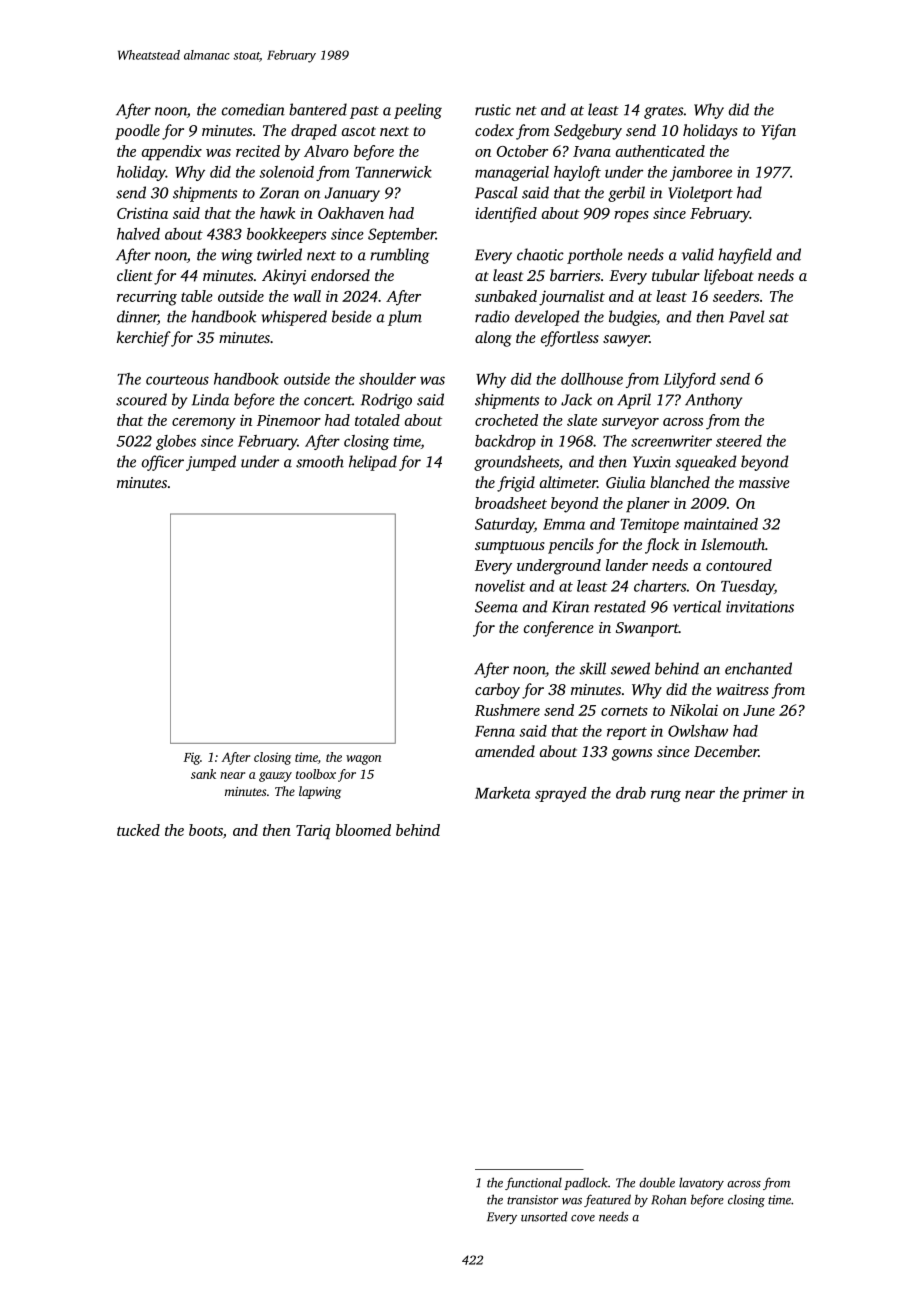 The height and width of the screenshot is (1308, 924). Describe the element at coordinates (191, 758) in the screenshot. I see `Fig` at that location.
